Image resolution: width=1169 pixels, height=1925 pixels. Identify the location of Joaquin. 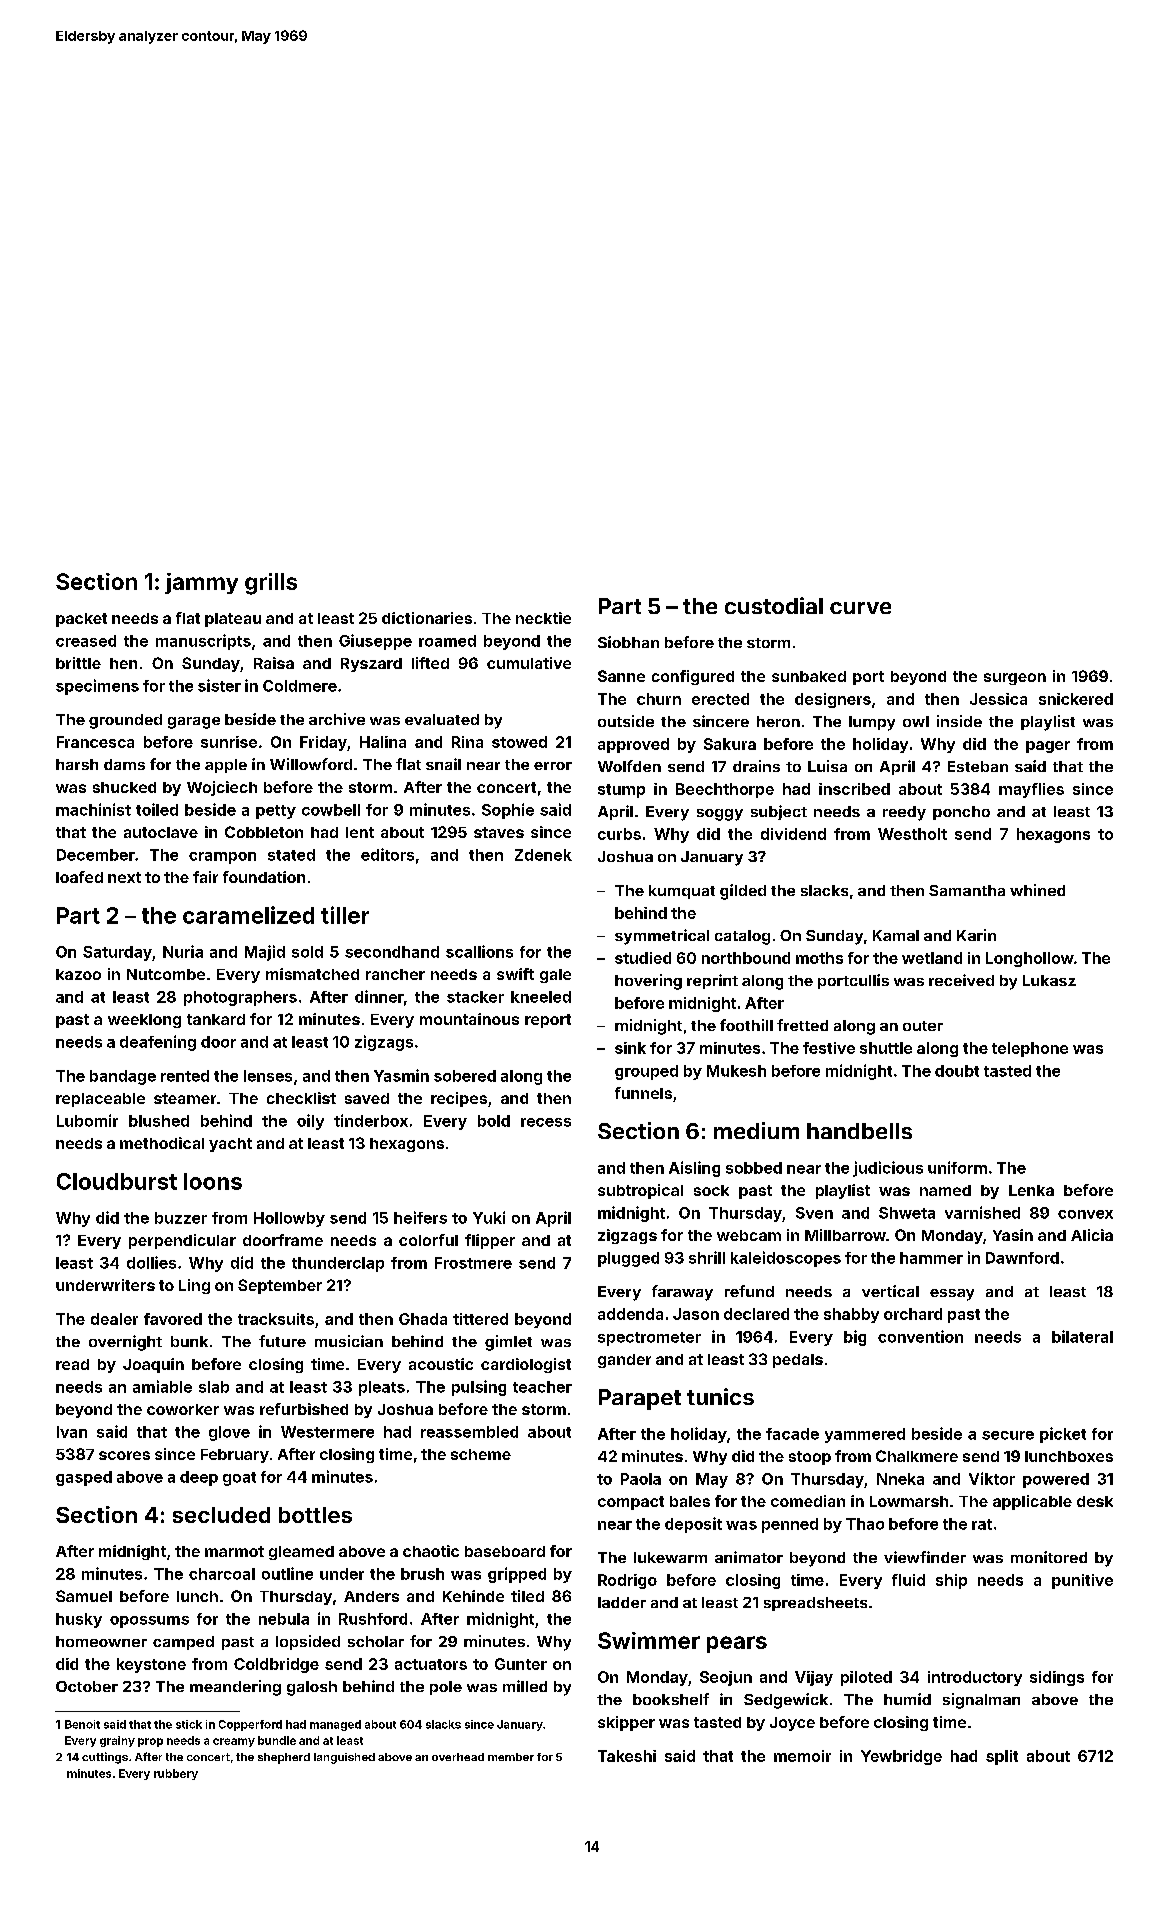
(153, 1365).
